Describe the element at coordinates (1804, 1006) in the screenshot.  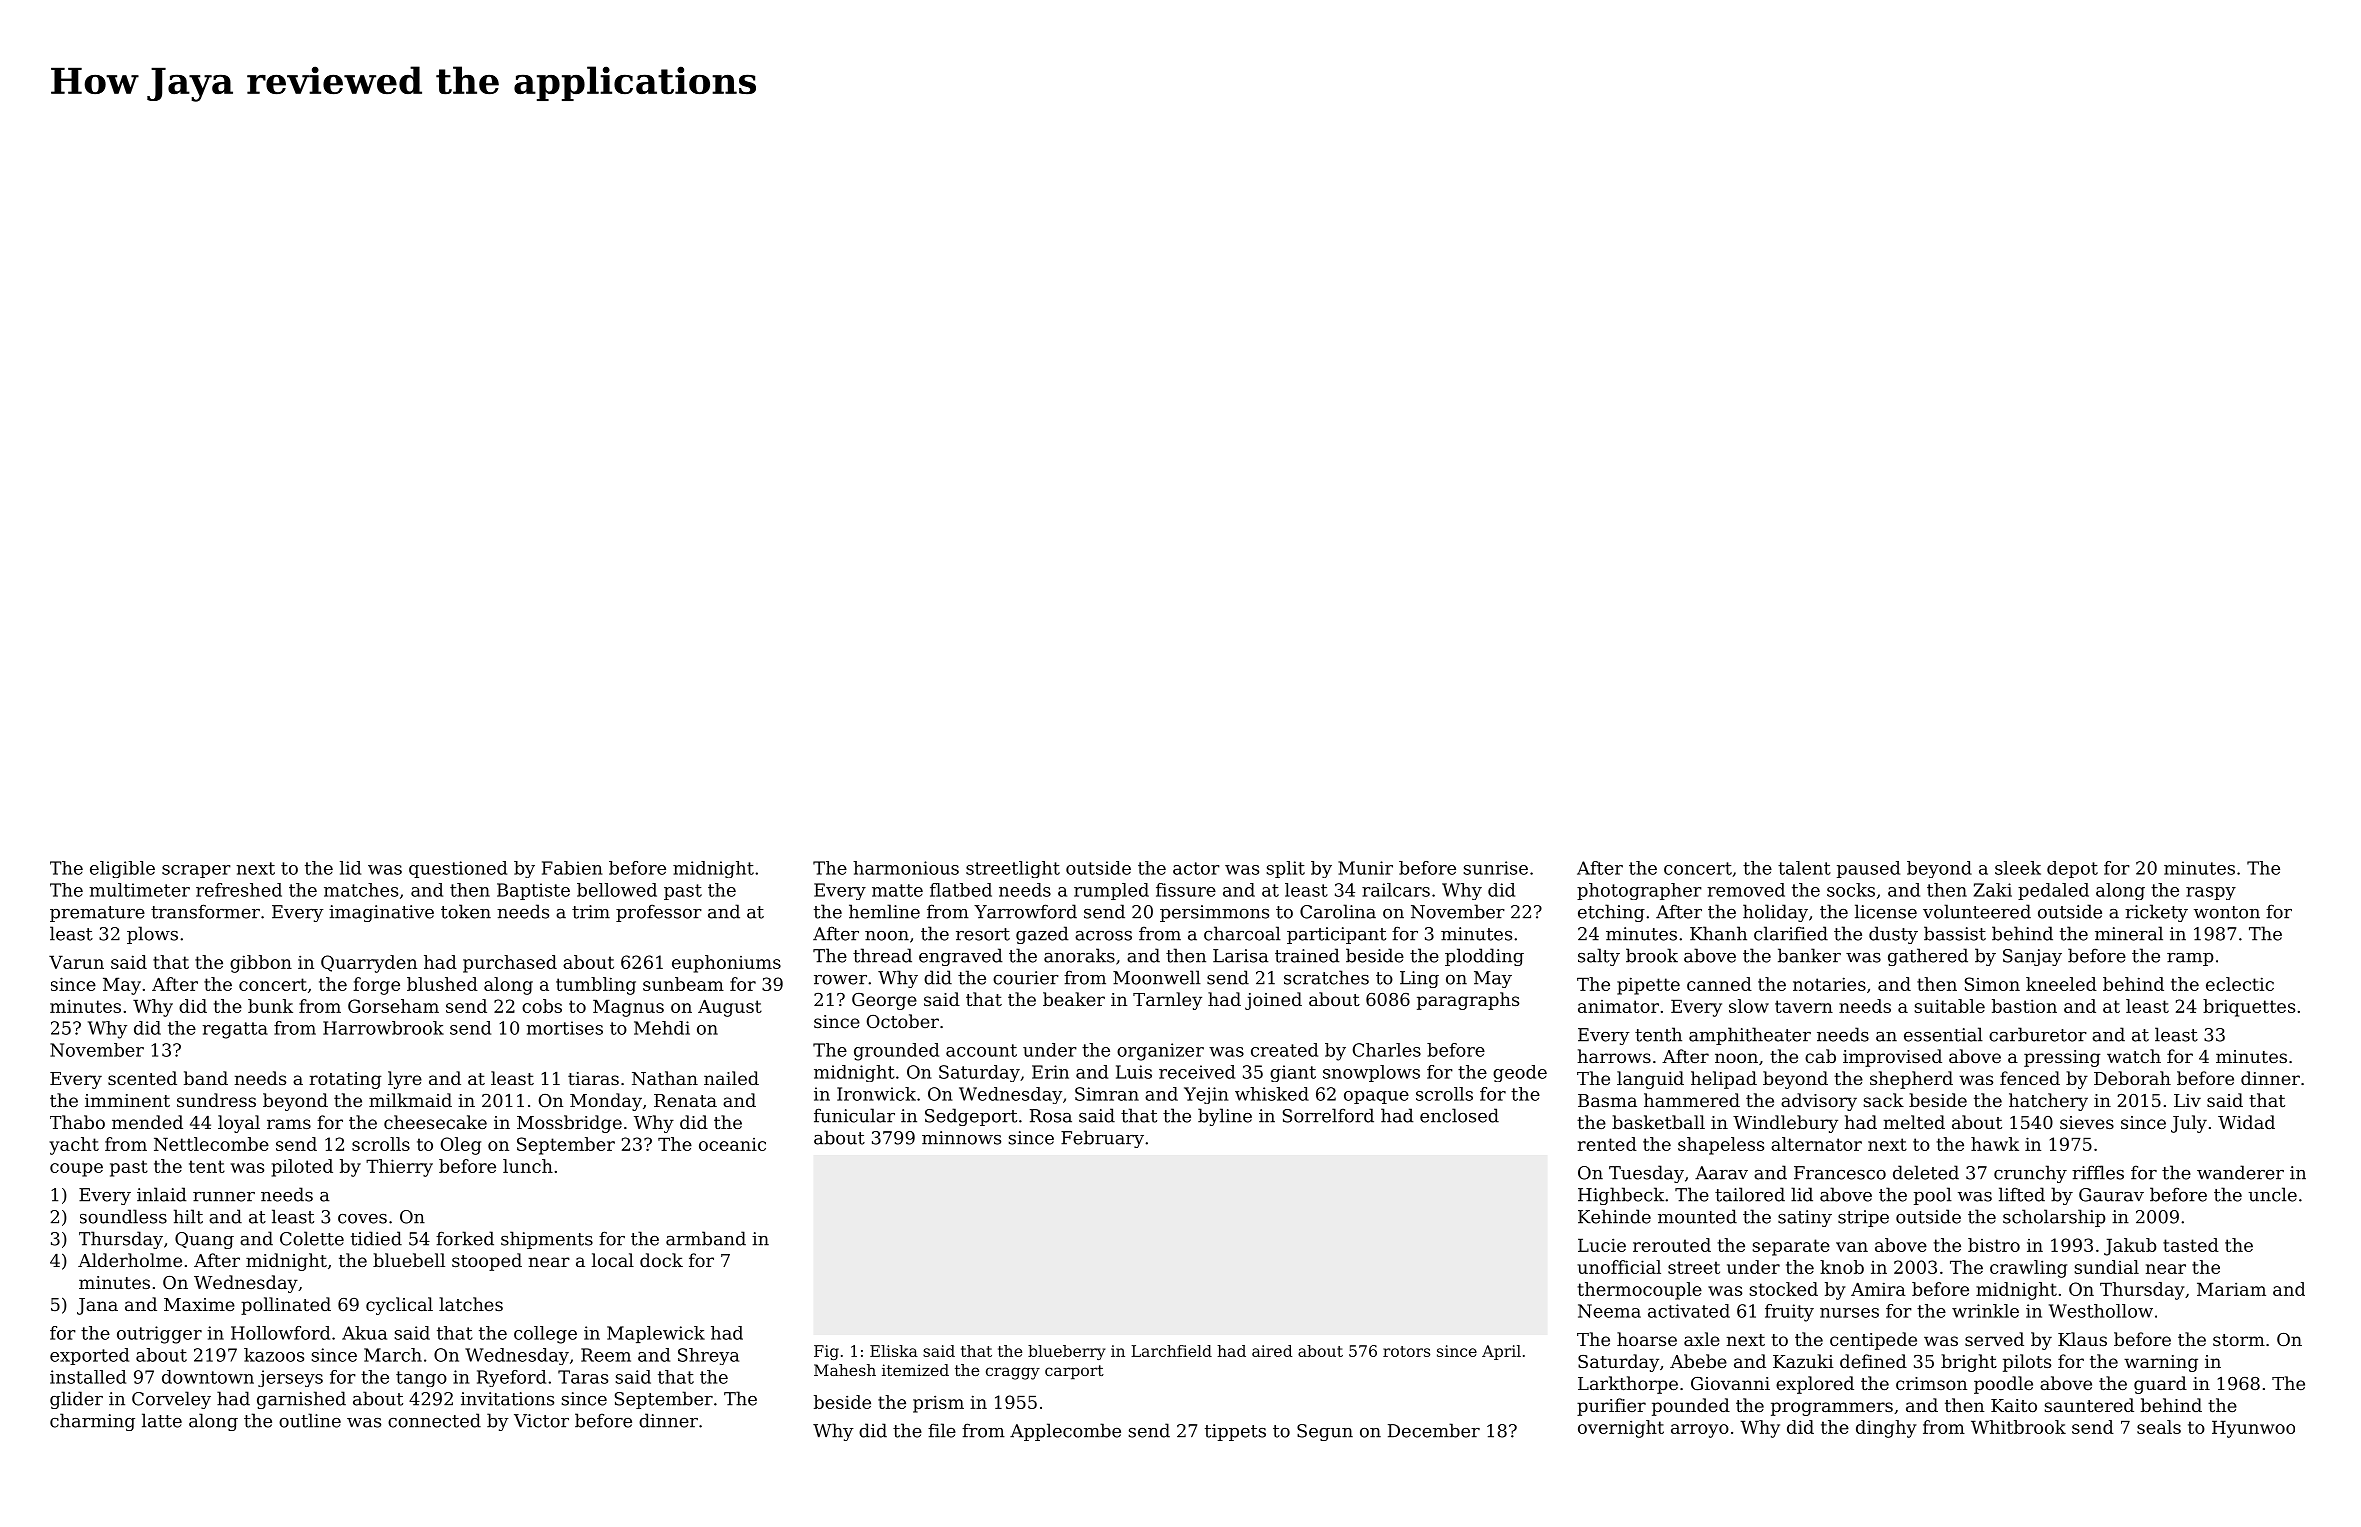
I see `tavern` at that location.
